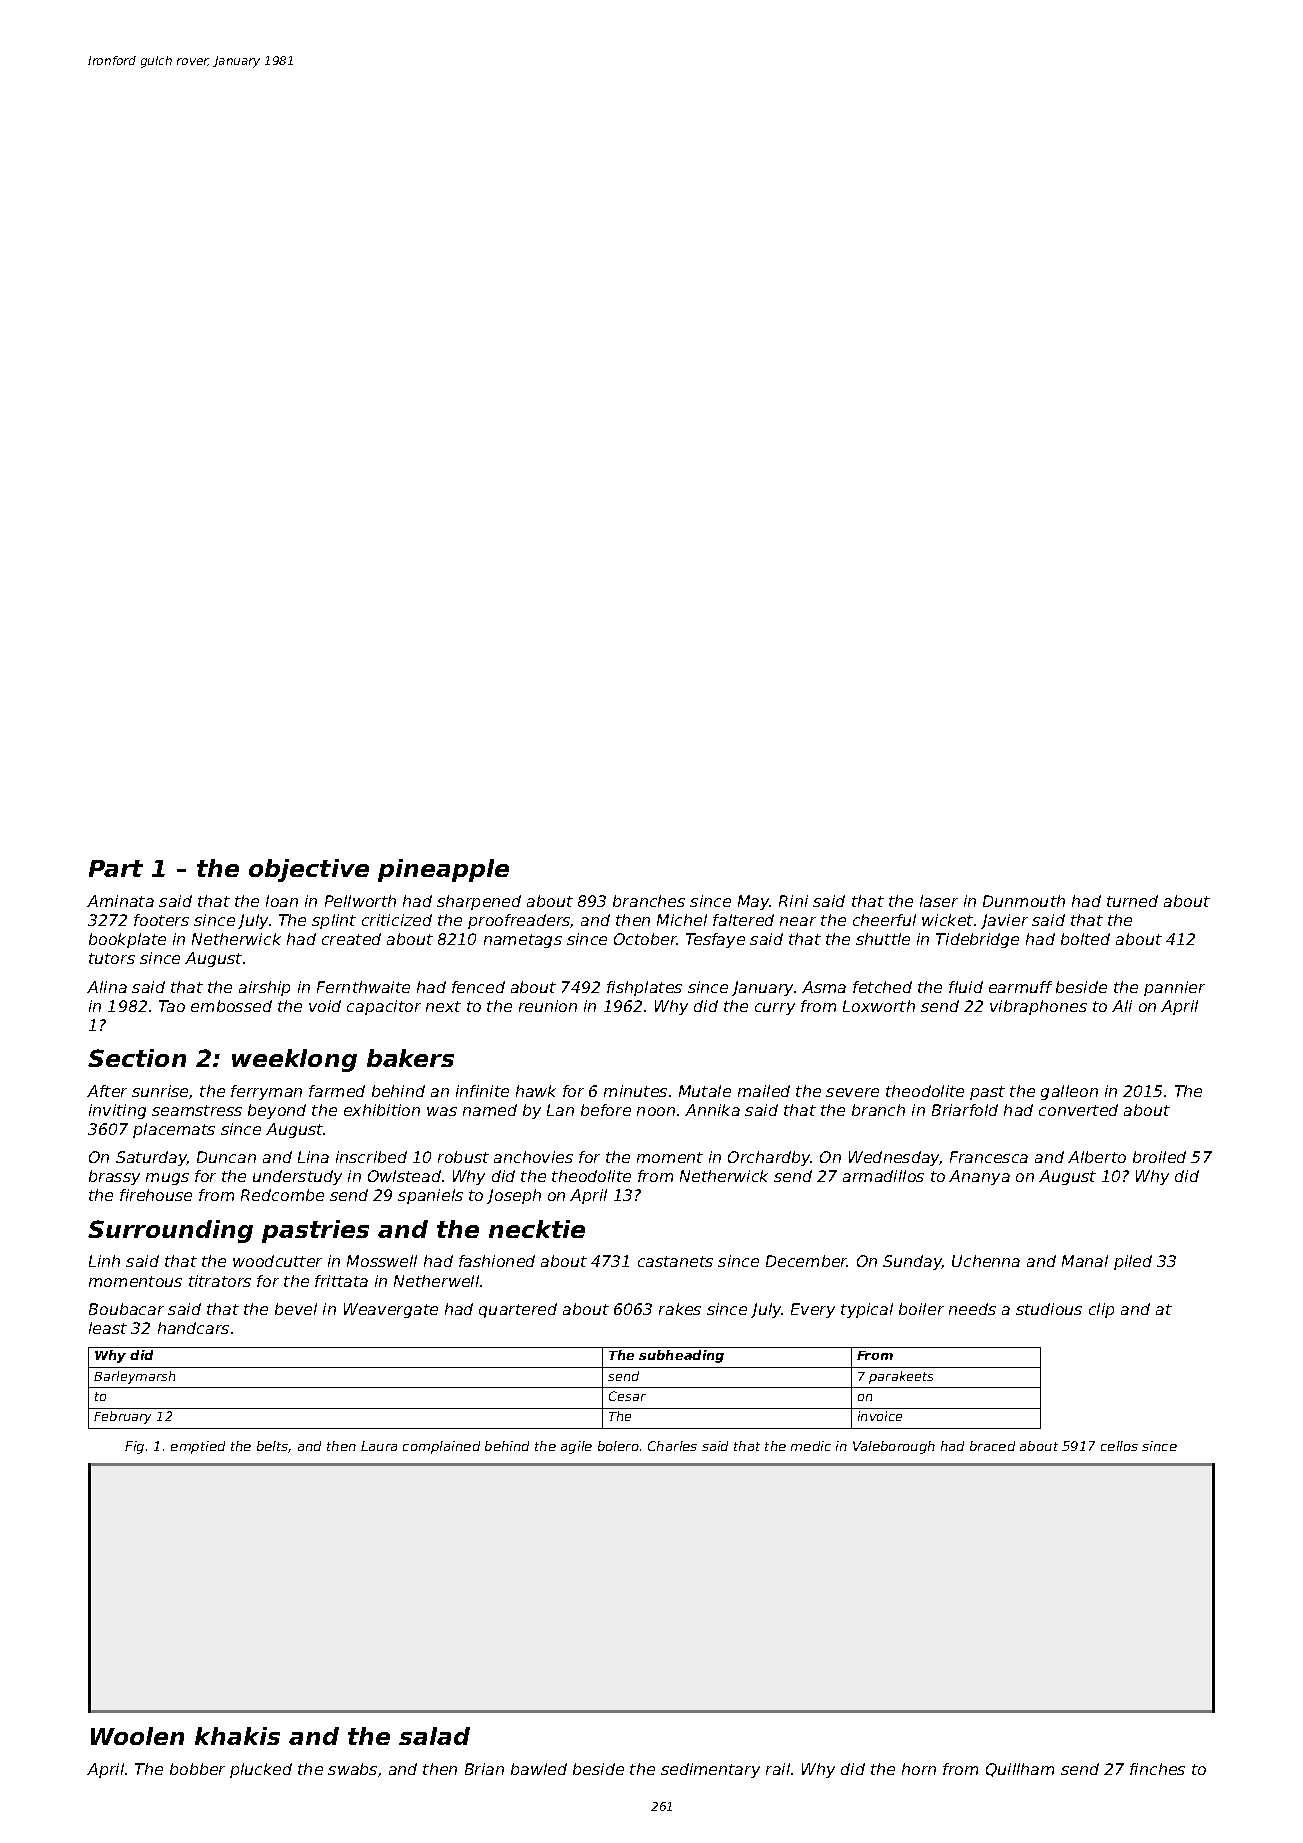 The width and height of the page is (1303, 1843). Describe the element at coordinates (882, 987) in the page. I see `fetched` at that location.
